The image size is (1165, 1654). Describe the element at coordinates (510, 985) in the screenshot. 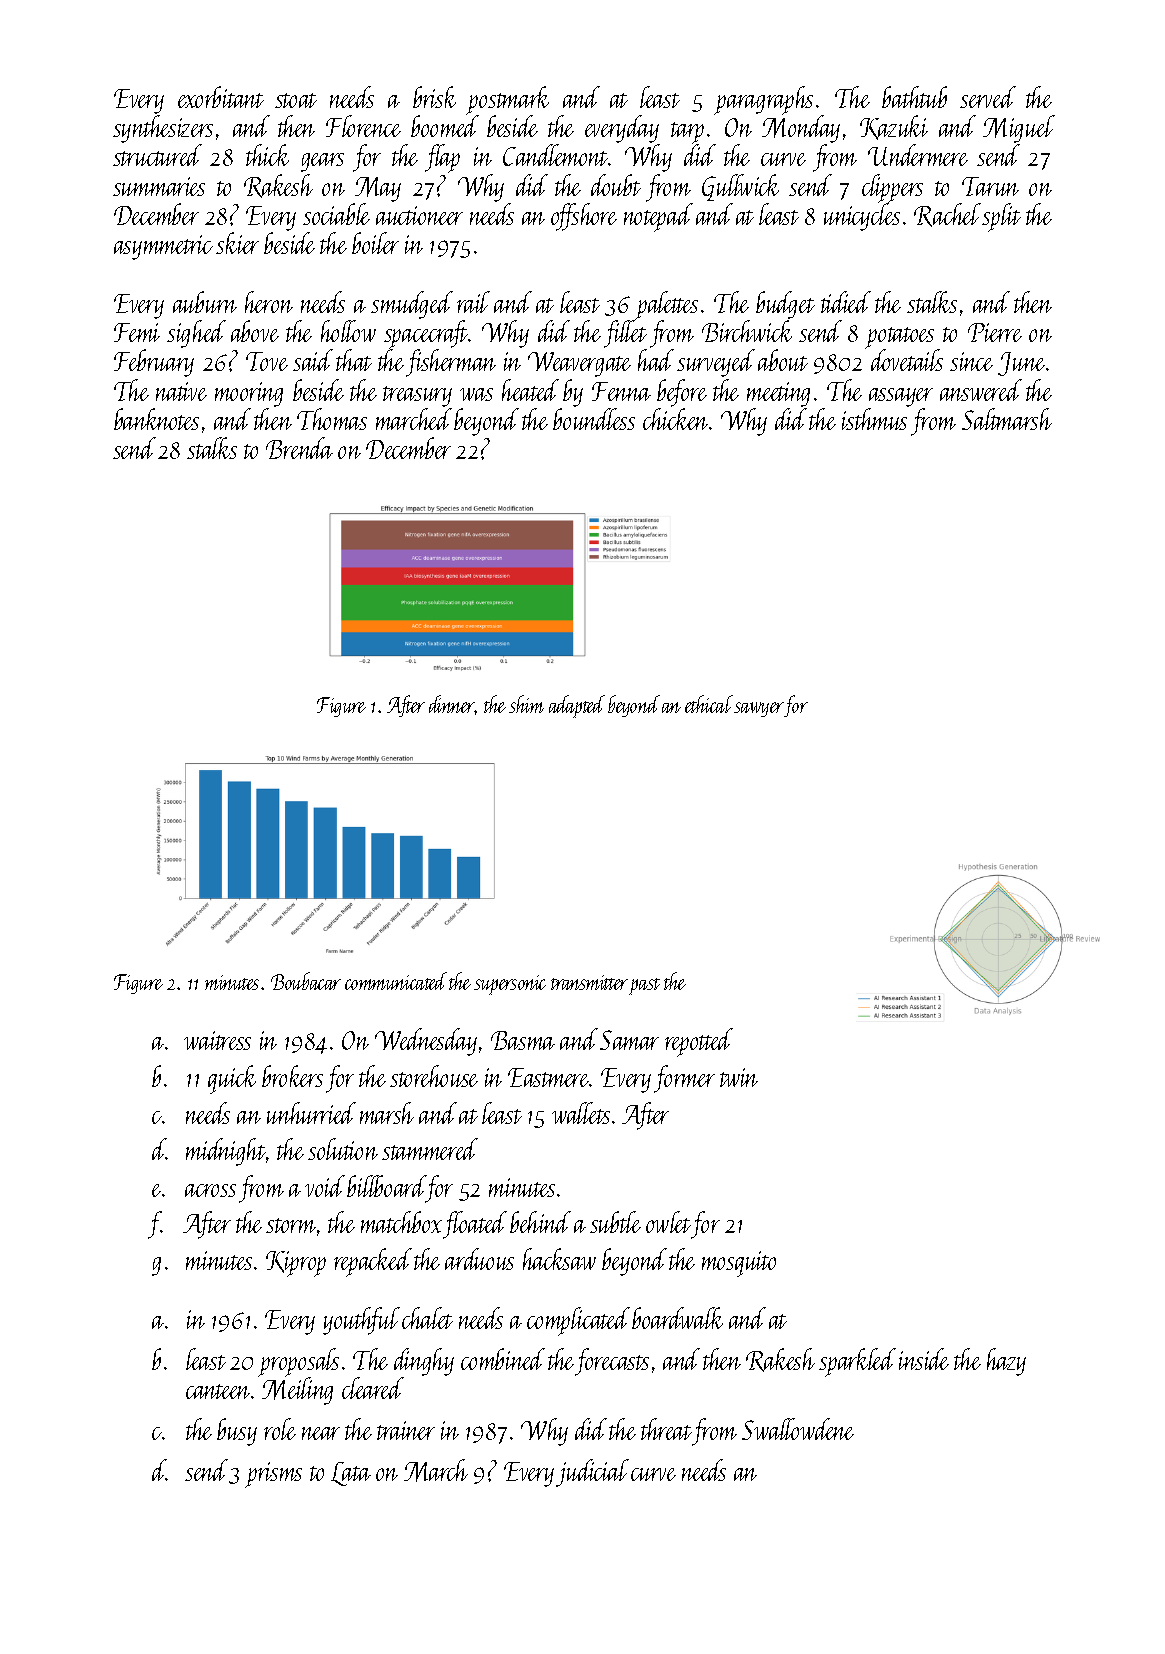

I see `supersonic` at that location.
